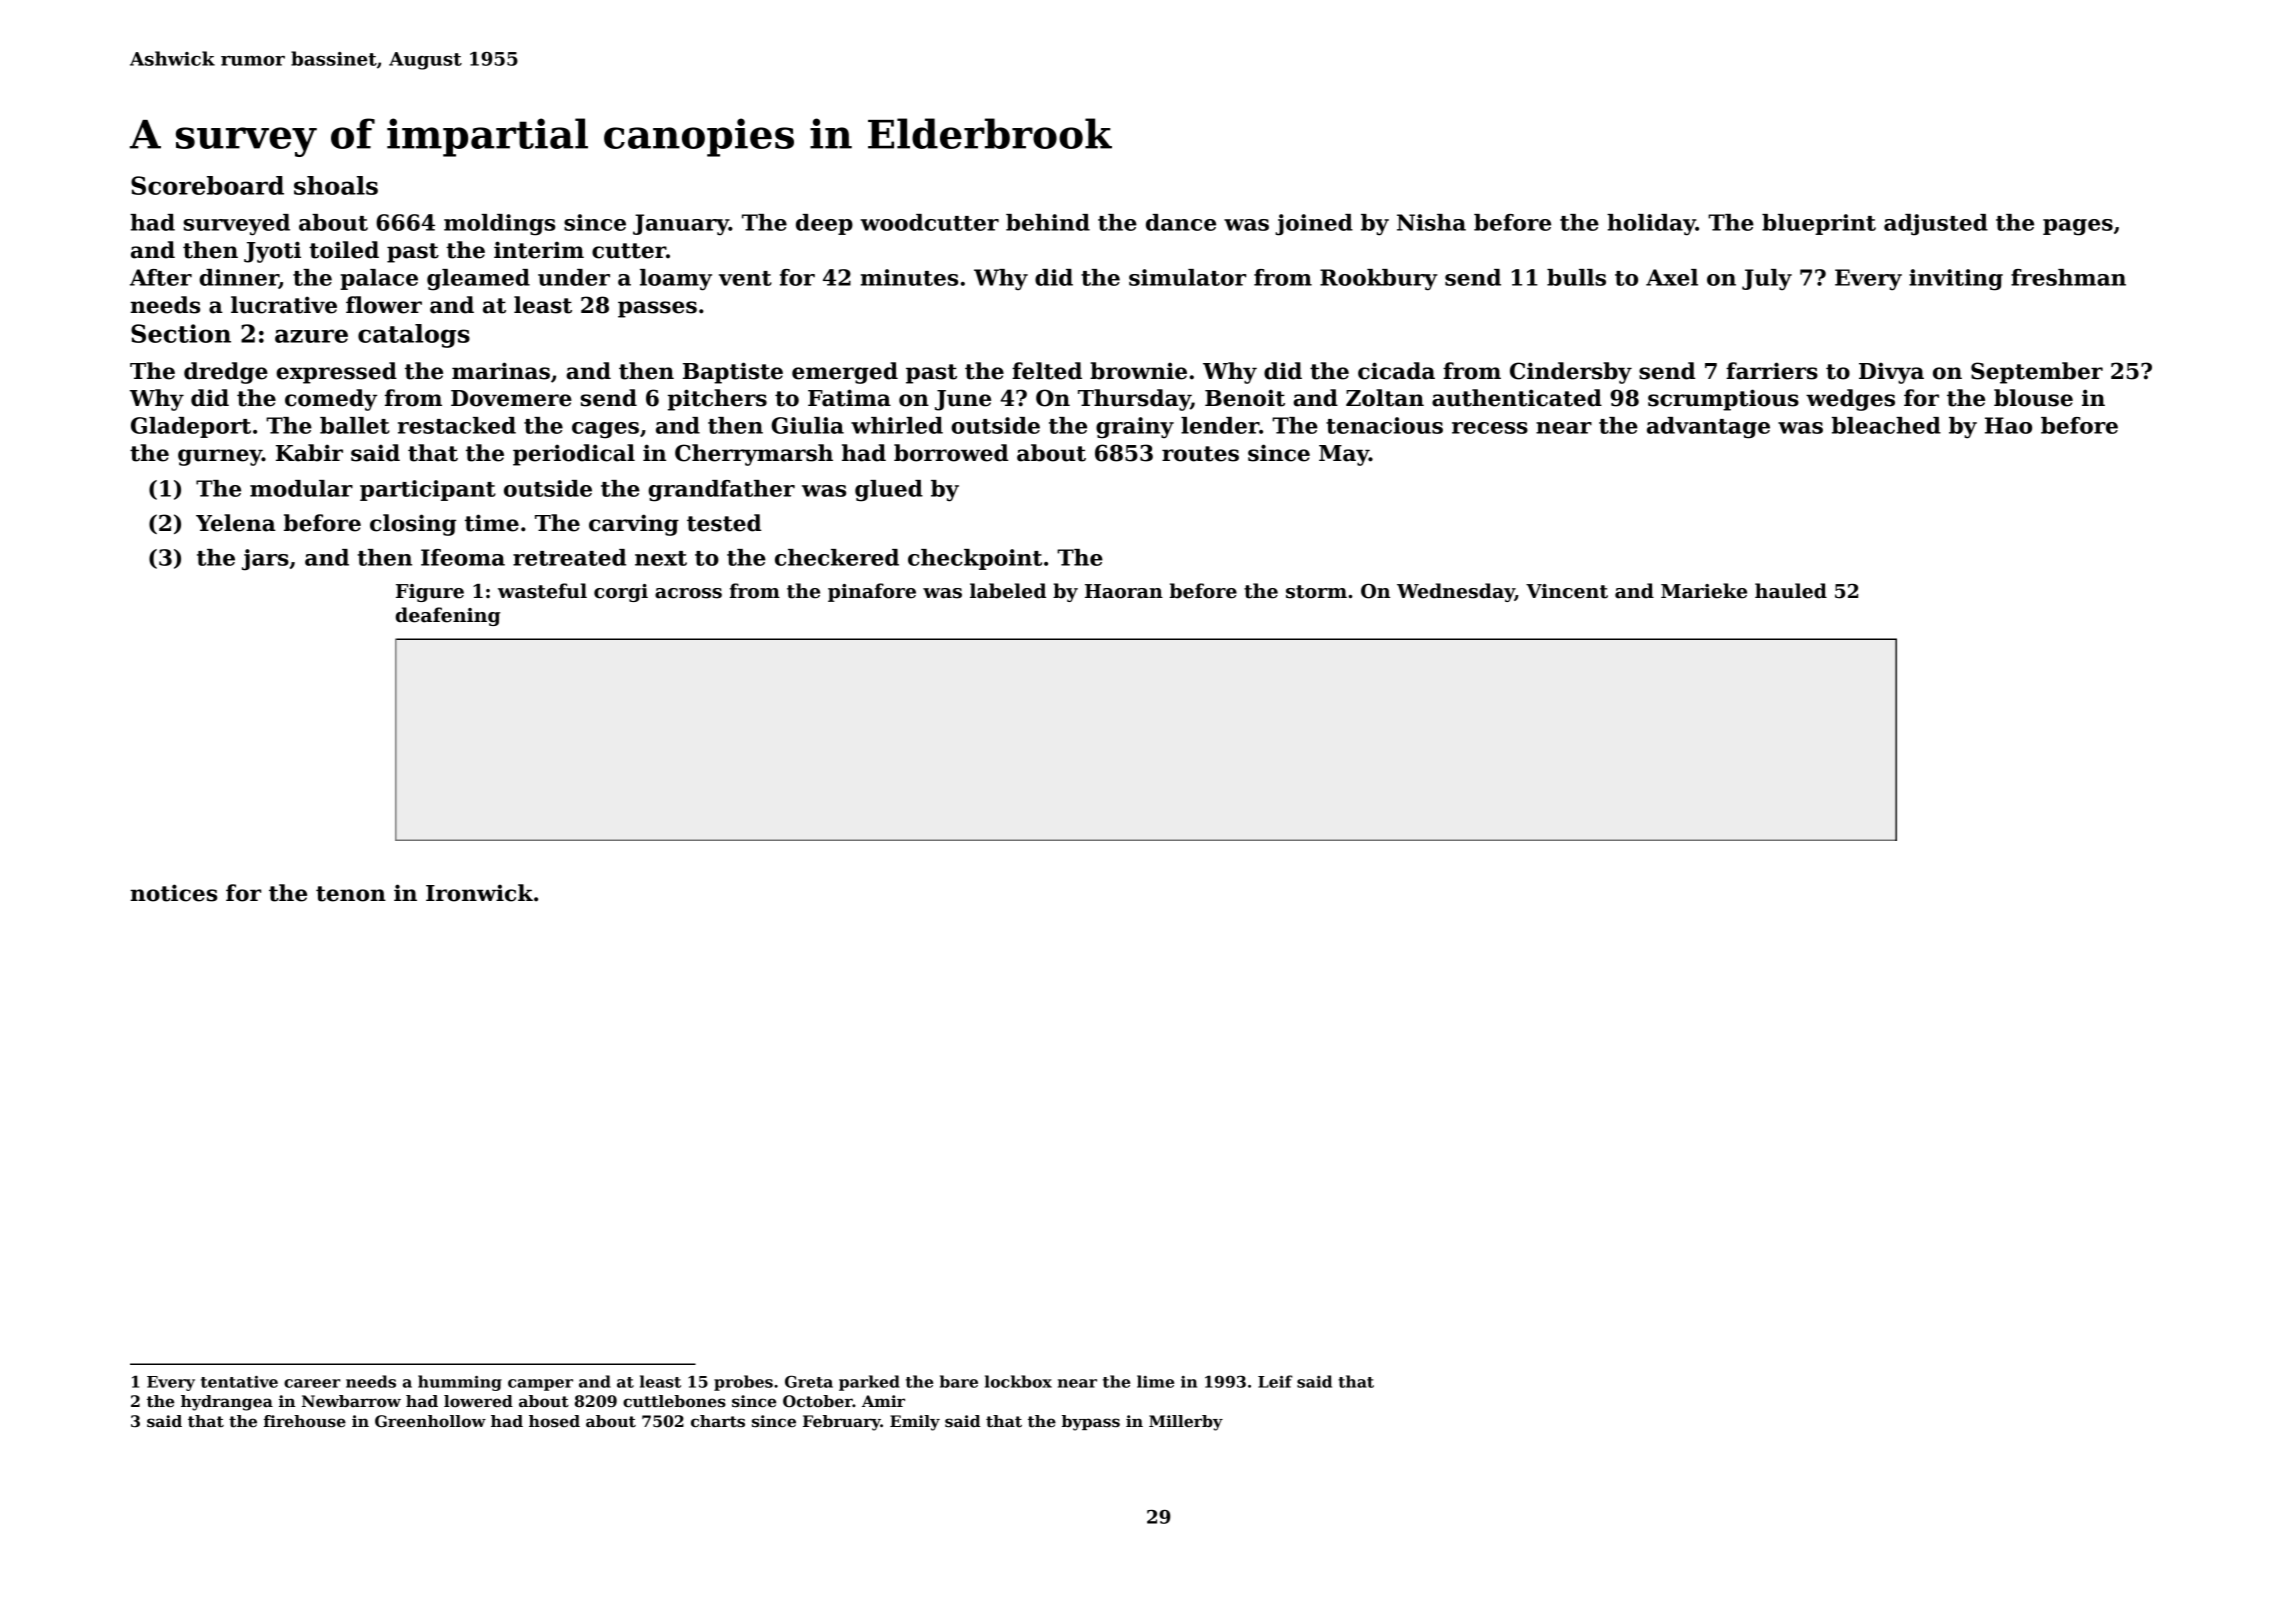  What do you see at coordinates (1275, 1381) in the page?
I see `Leif` at bounding box center [1275, 1381].
